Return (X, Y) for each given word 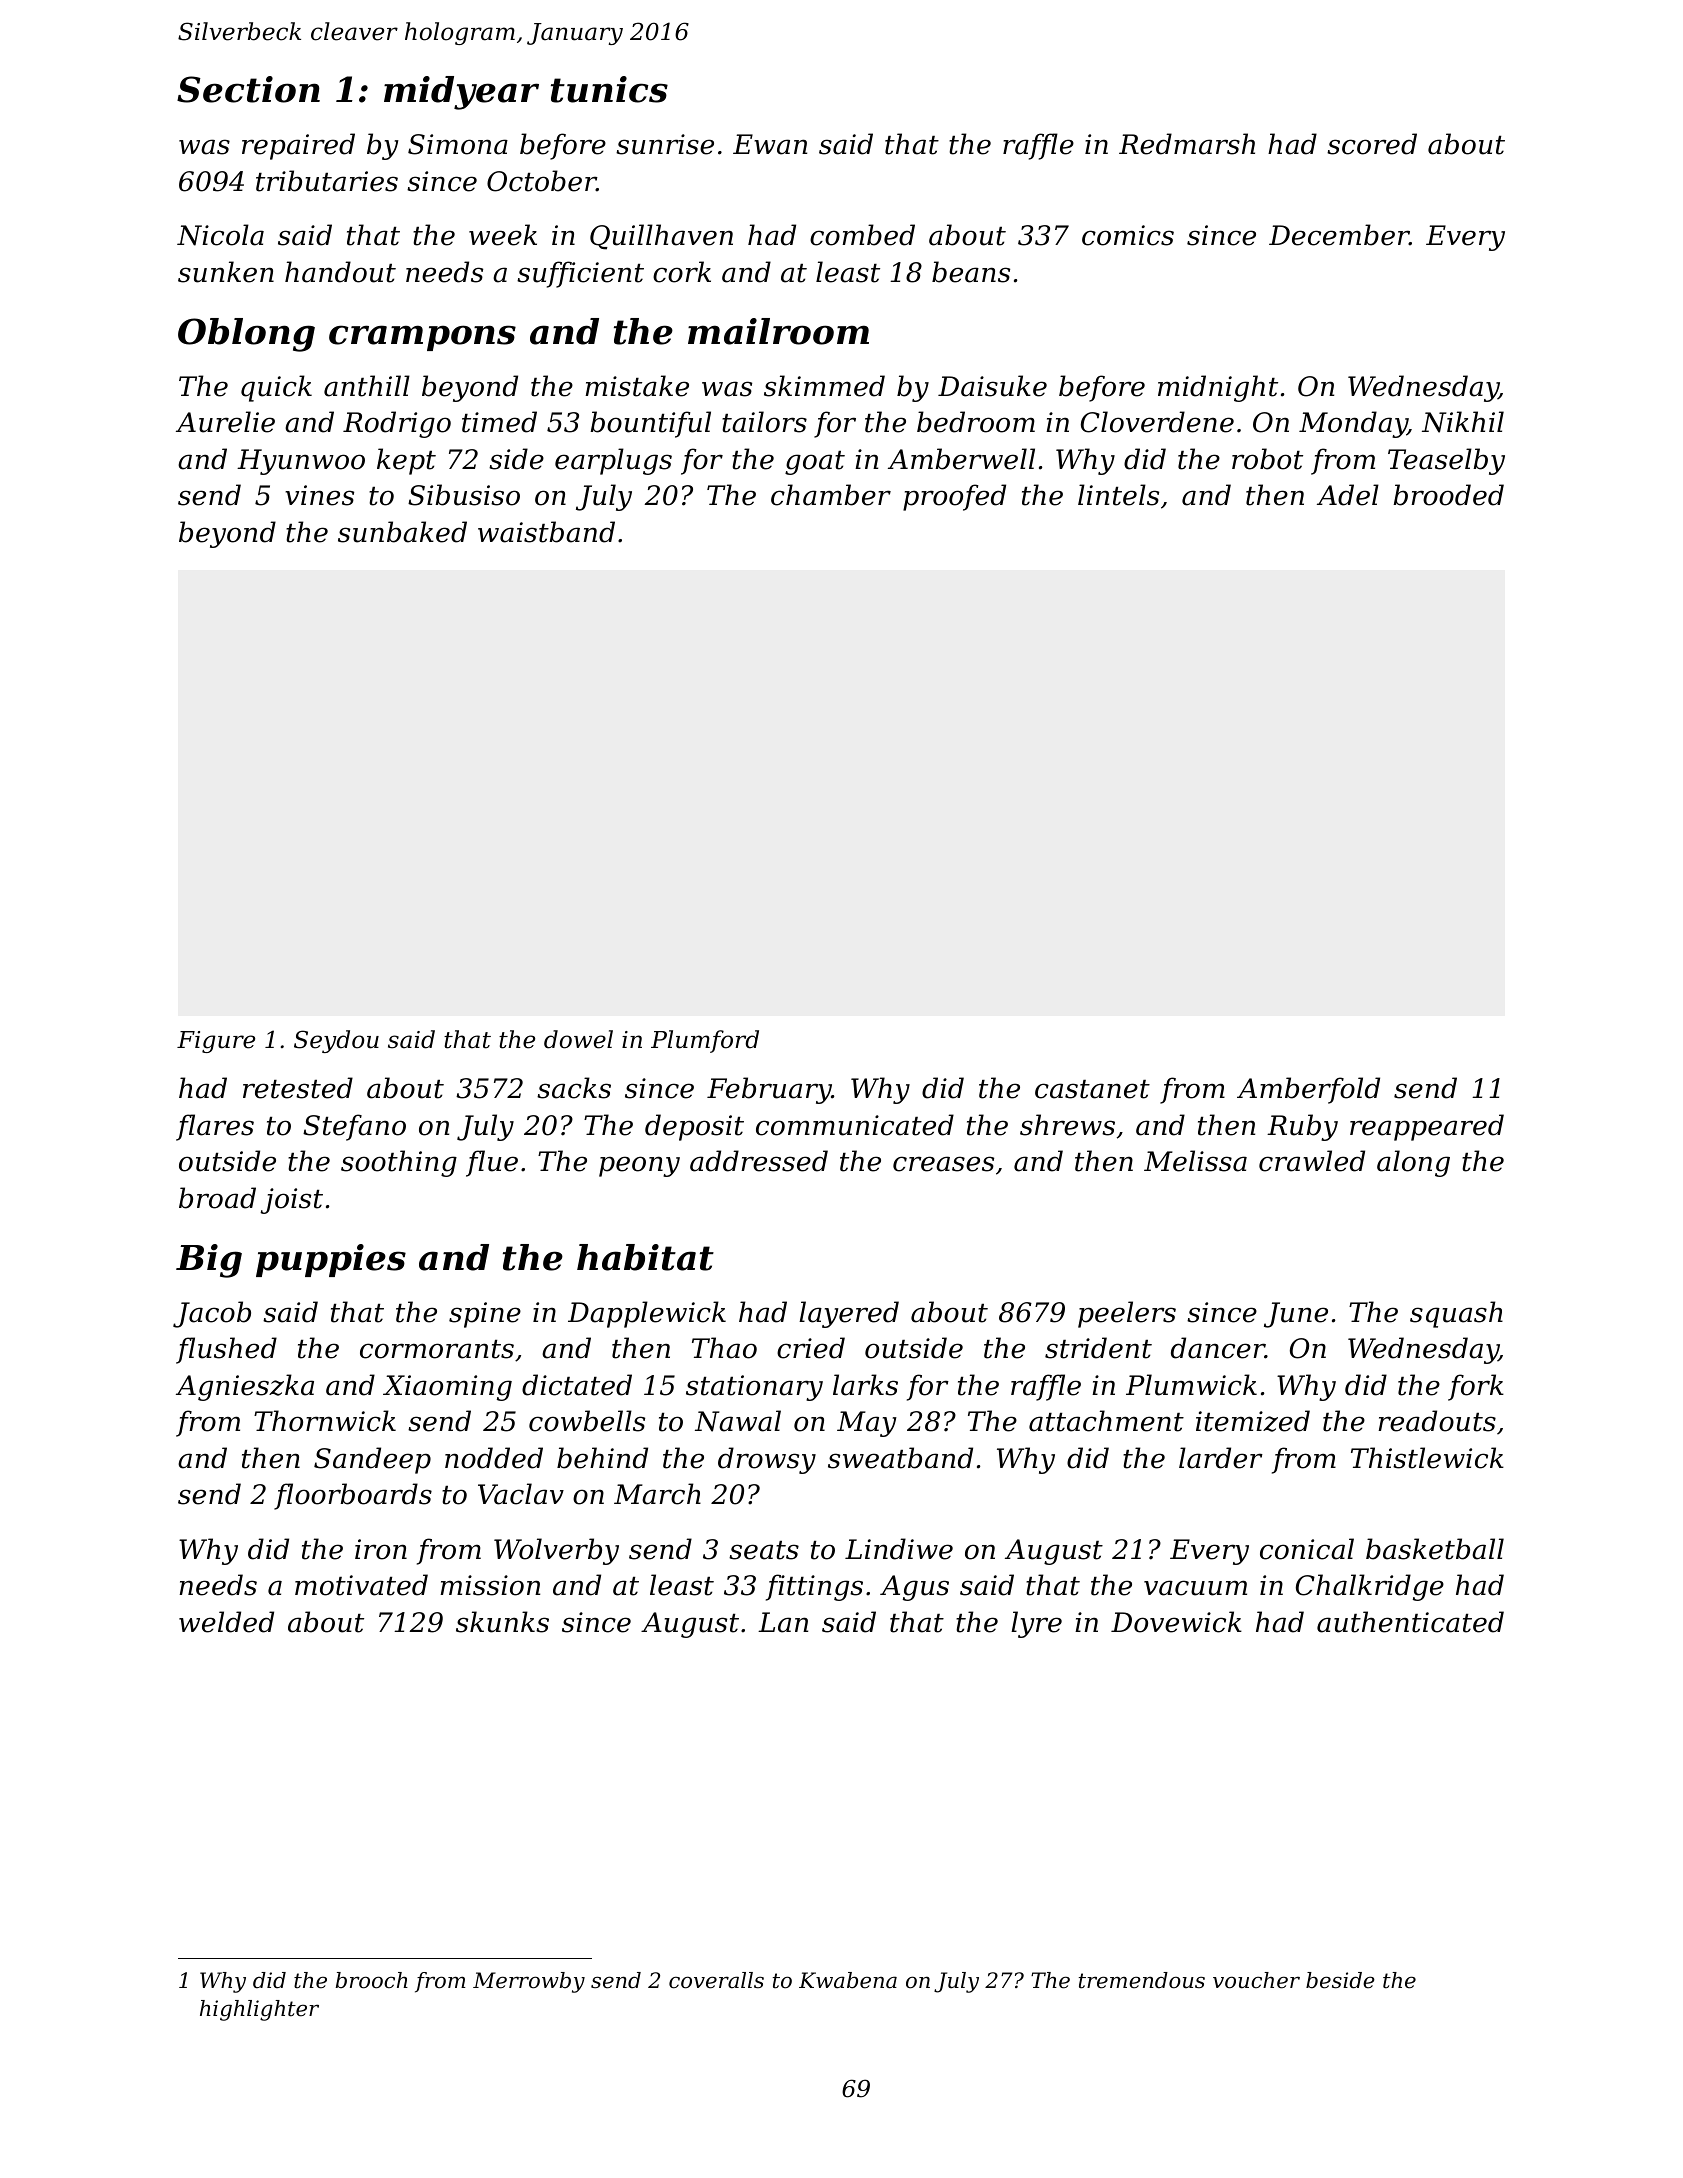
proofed (954, 497)
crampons (422, 338)
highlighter (259, 2010)
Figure (216, 1042)
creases (943, 1164)
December (1339, 235)
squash (1456, 1314)
